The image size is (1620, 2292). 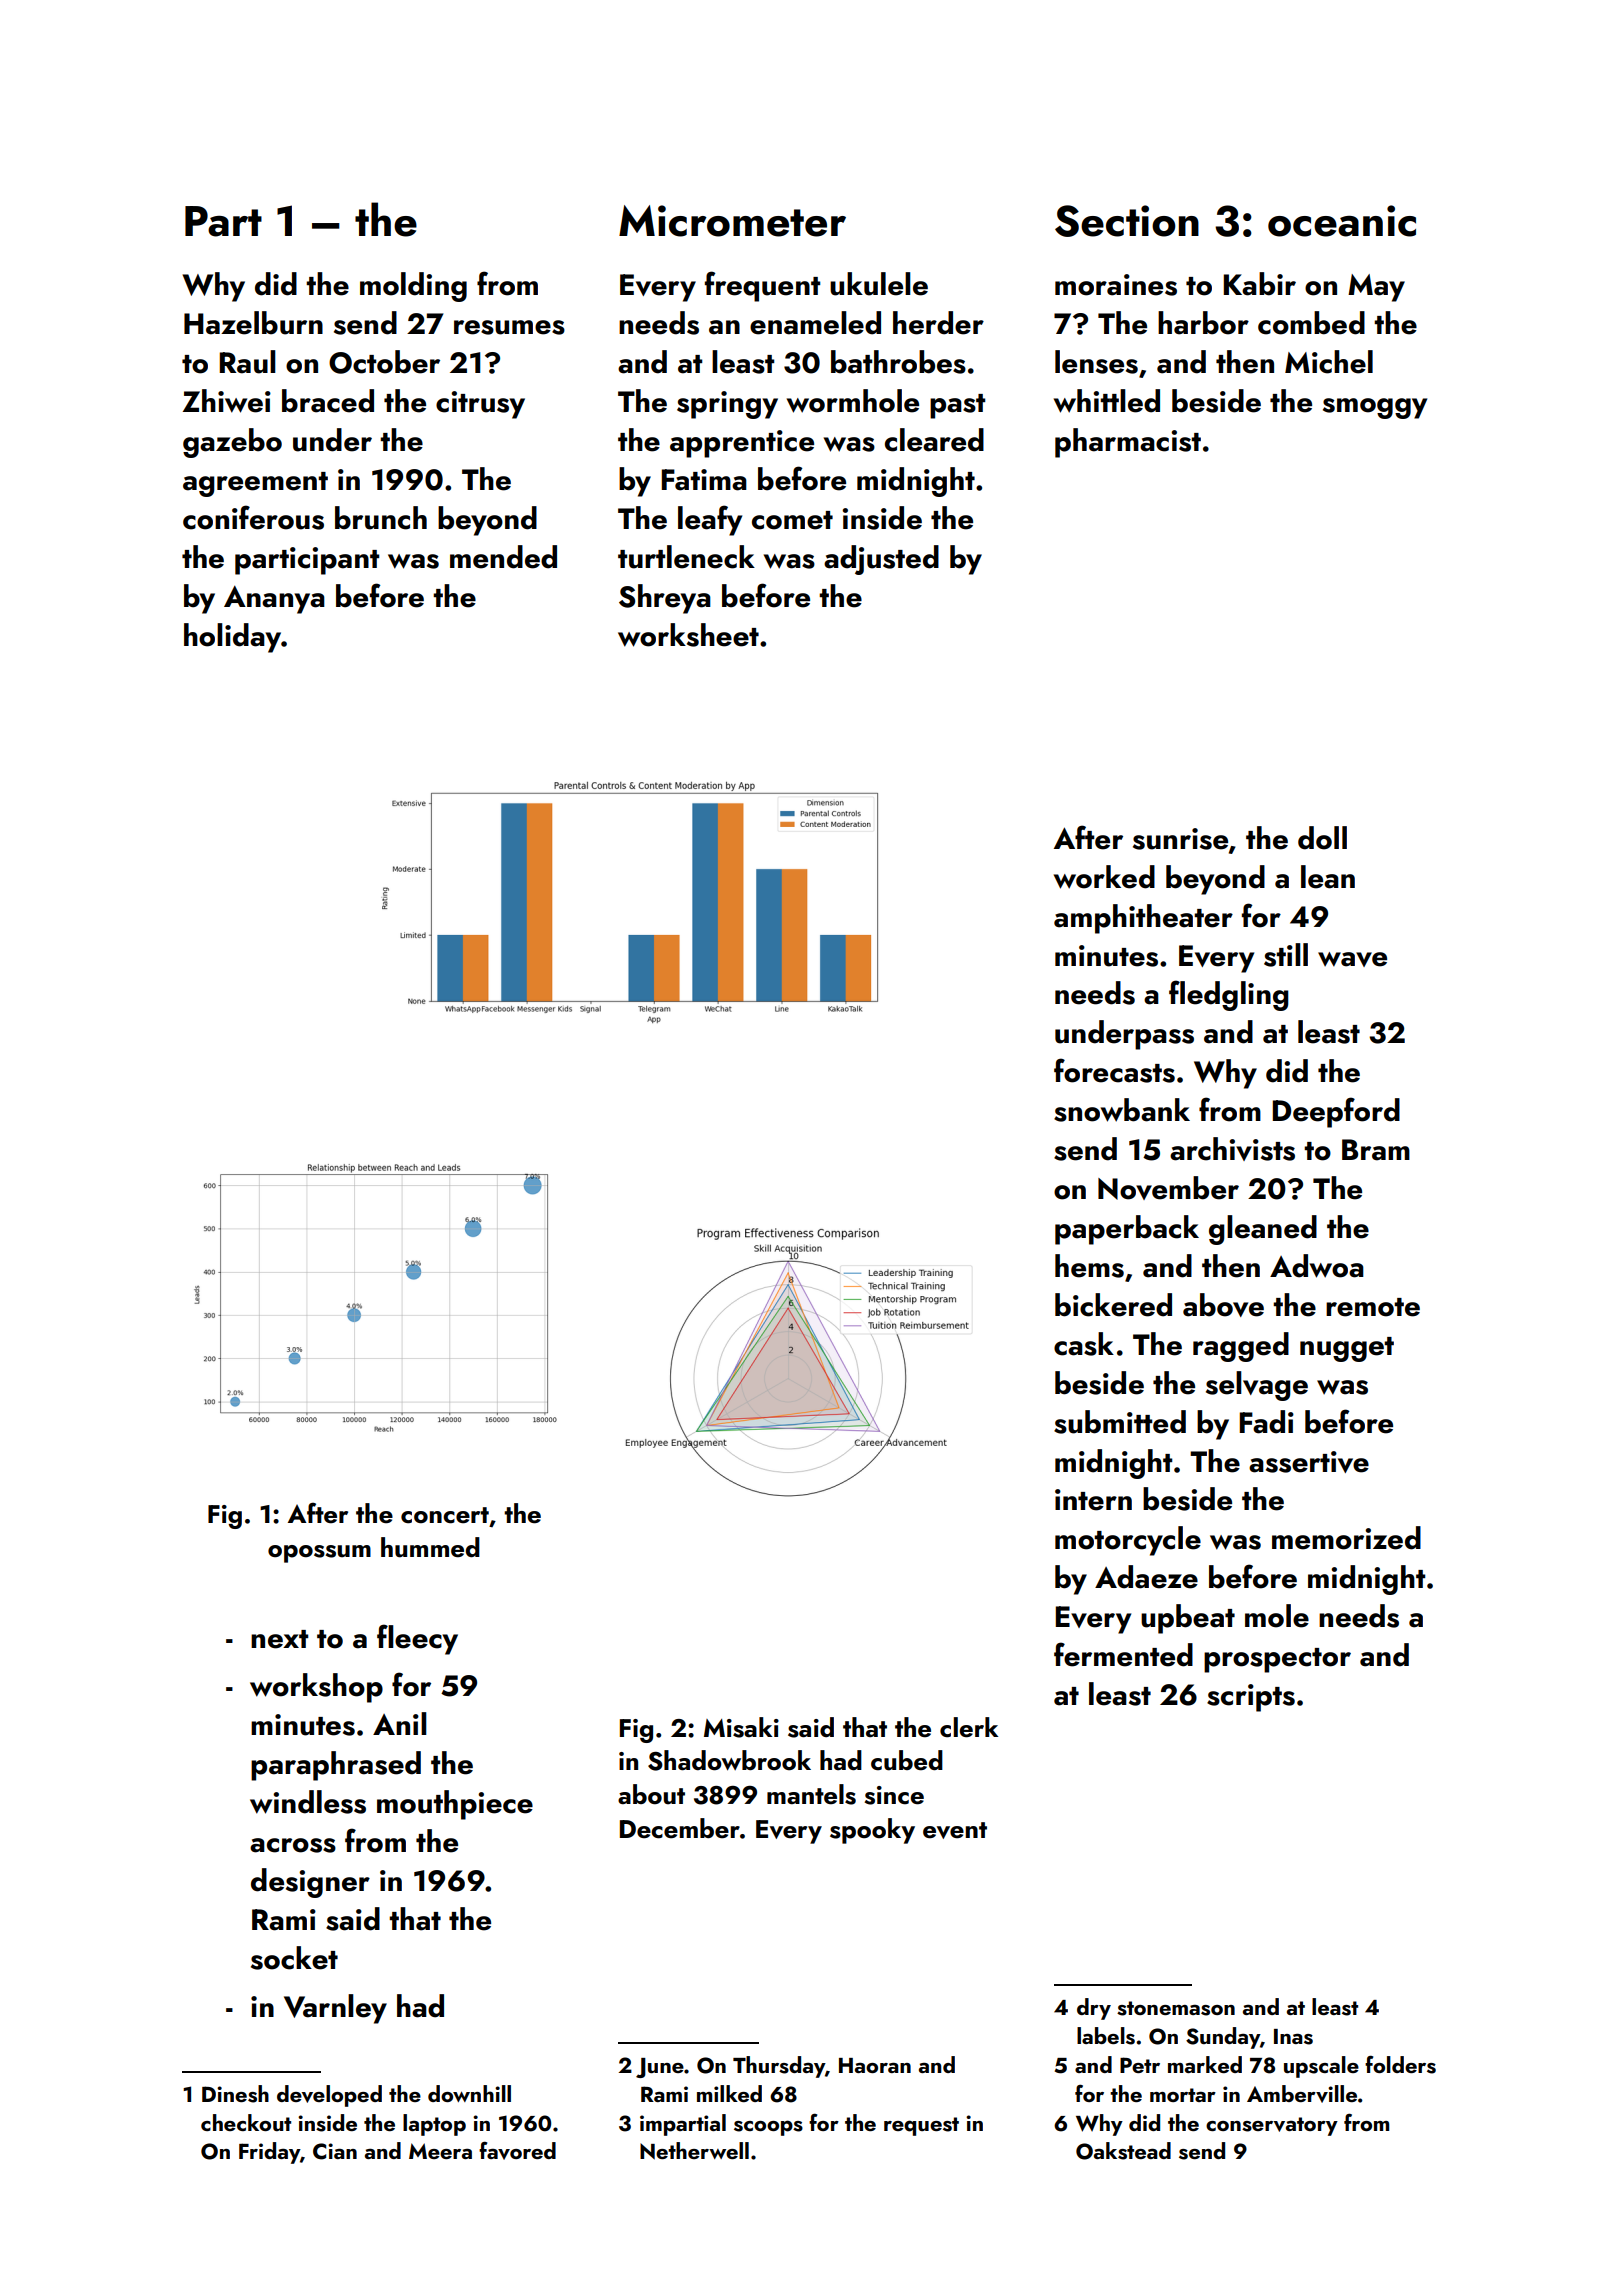 What do you see at coordinates (686, 557) in the document?
I see `turtleneck` at bounding box center [686, 557].
